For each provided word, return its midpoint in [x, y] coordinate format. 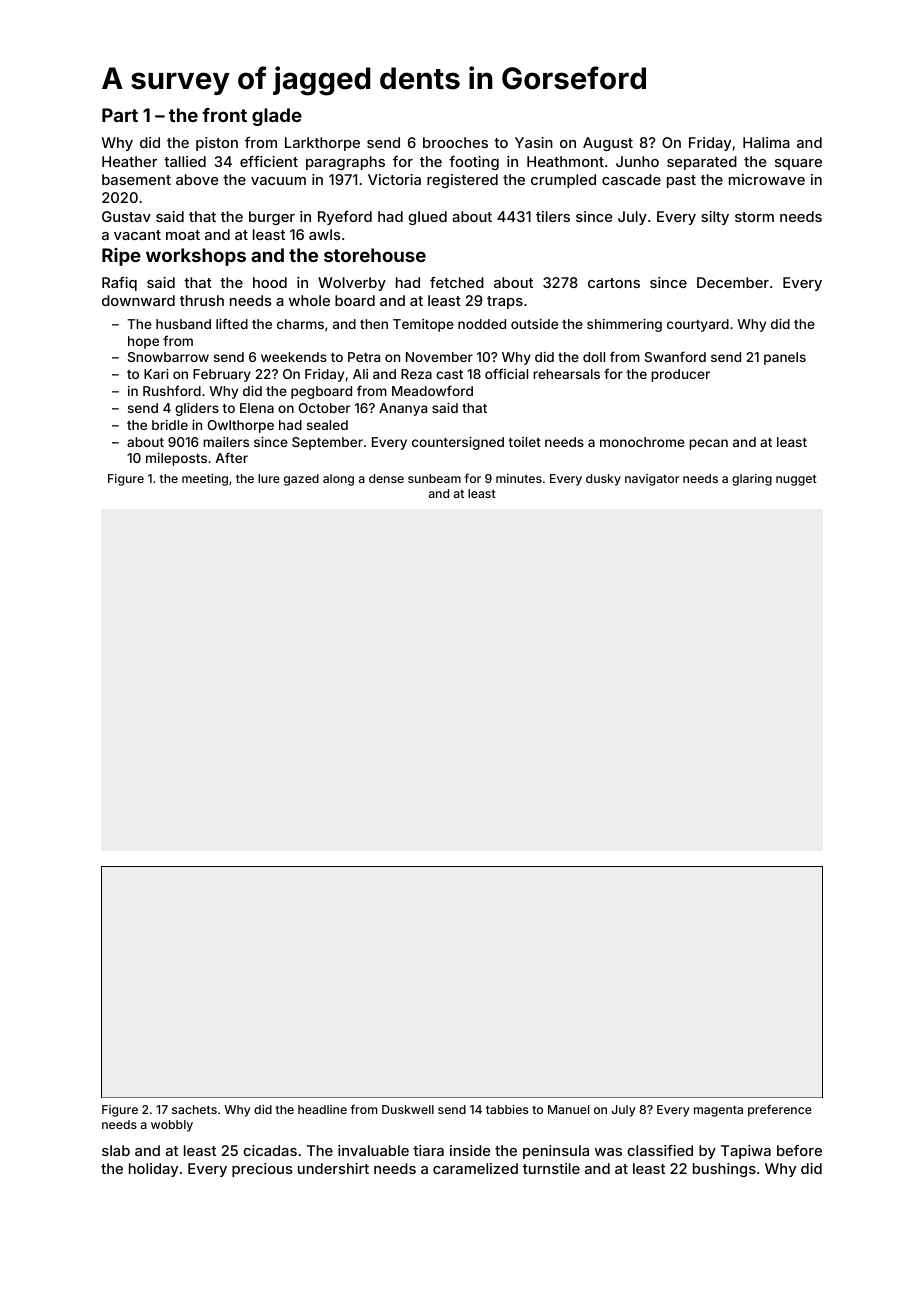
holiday [153, 1170]
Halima [766, 142]
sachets [194, 1109]
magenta [718, 1111]
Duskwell [408, 1109]
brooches [455, 142]
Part [120, 115]
